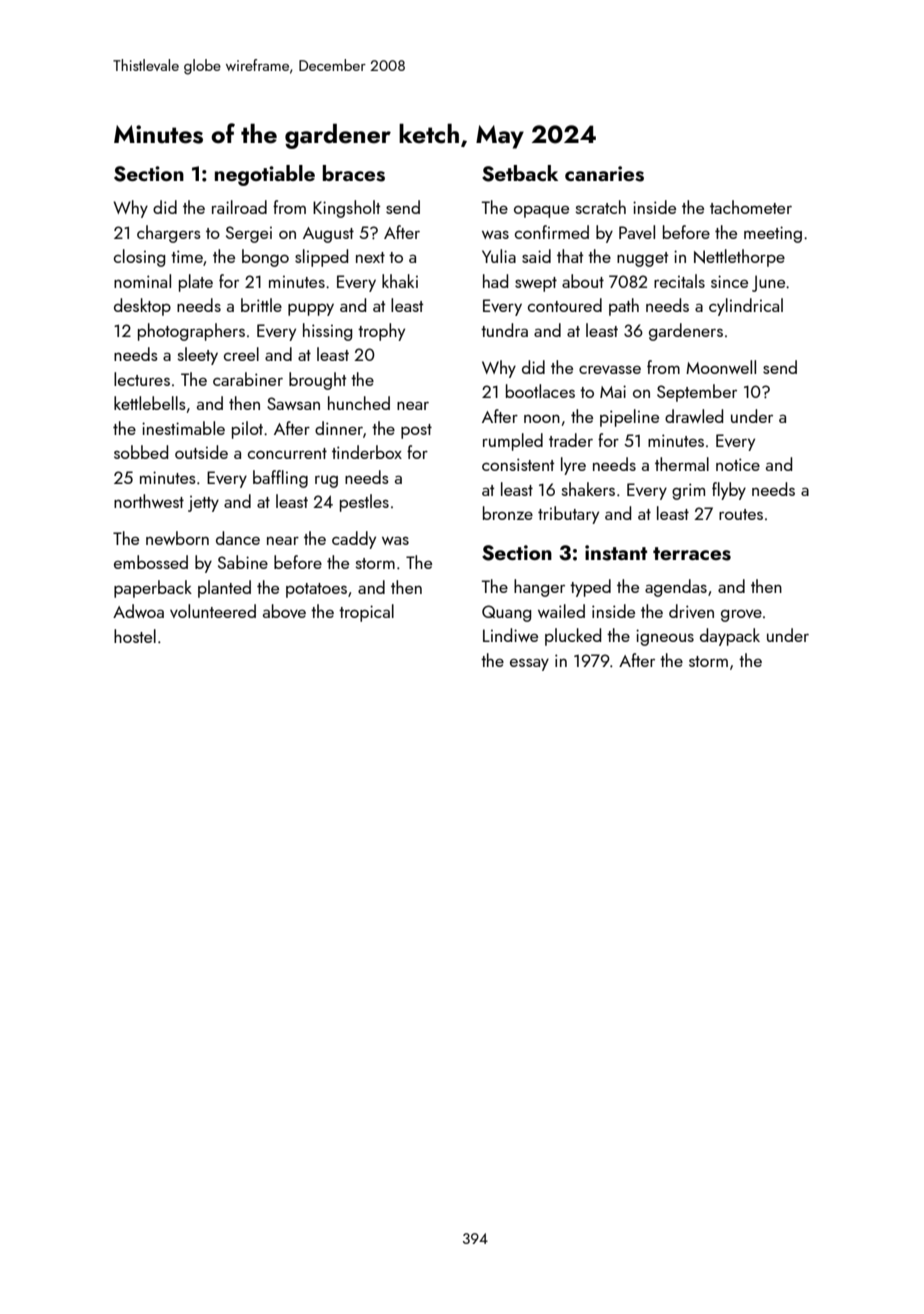  What do you see at coordinates (354, 173) in the document?
I see `braces` at bounding box center [354, 173].
